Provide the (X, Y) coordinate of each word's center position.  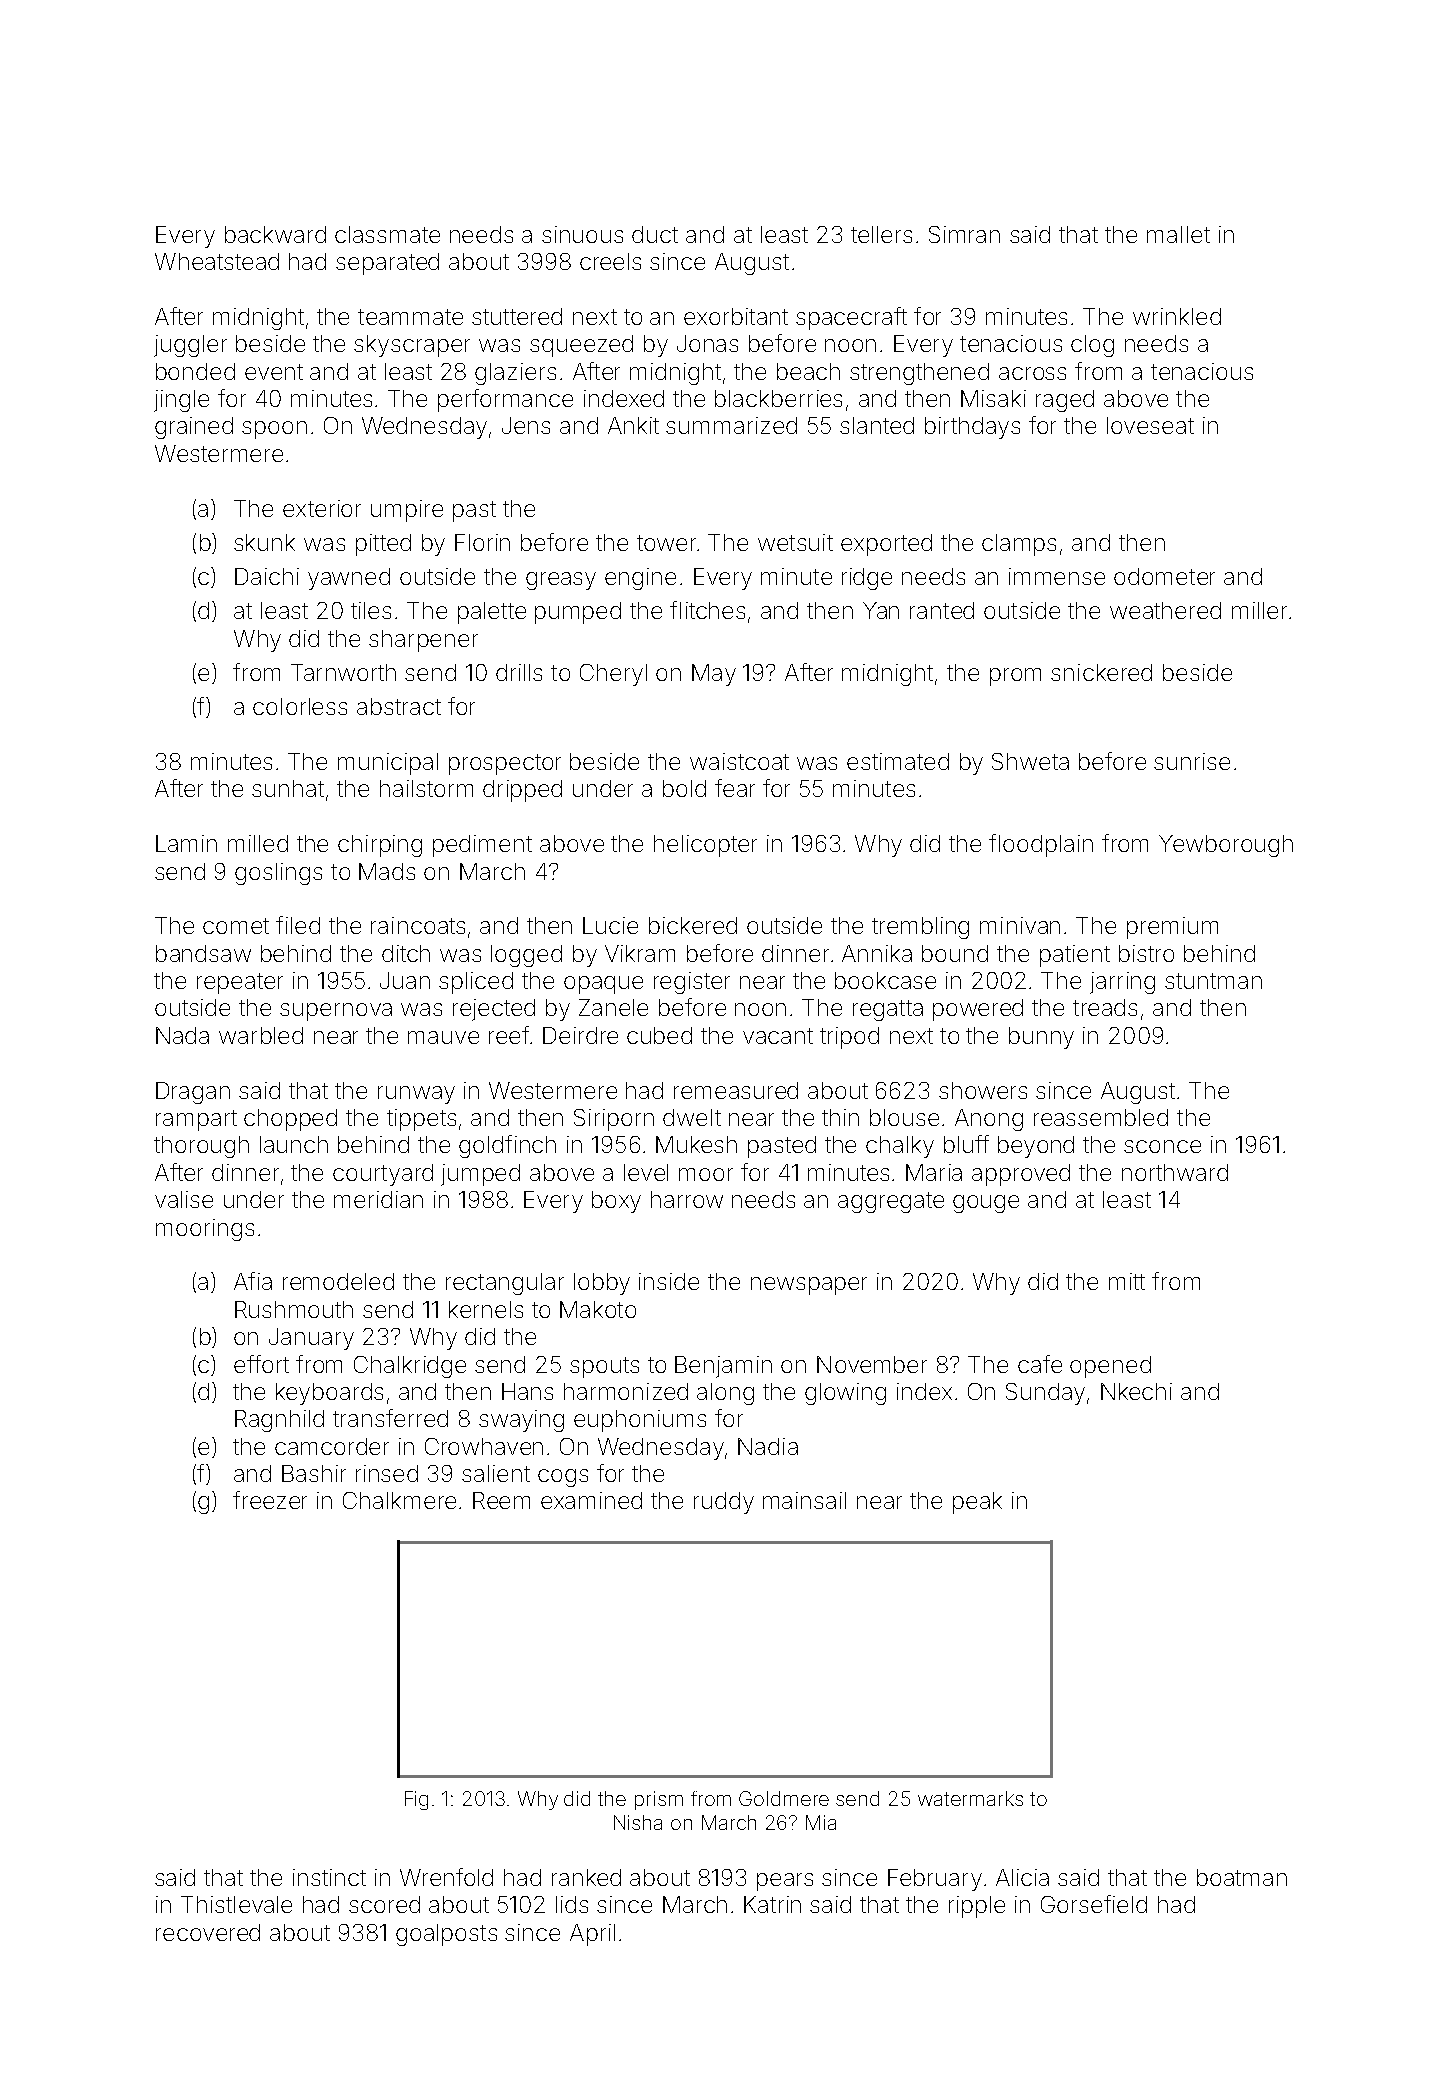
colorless (300, 706)
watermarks (970, 1798)
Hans (527, 1391)
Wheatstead (217, 261)
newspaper (809, 1286)
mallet (1178, 234)
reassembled (1101, 1117)
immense (1057, 576)
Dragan (193, 1093)
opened (1110, 1367)
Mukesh (696, 1144)
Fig (416, 1800)
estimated (898, 761)
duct (655, 234)
